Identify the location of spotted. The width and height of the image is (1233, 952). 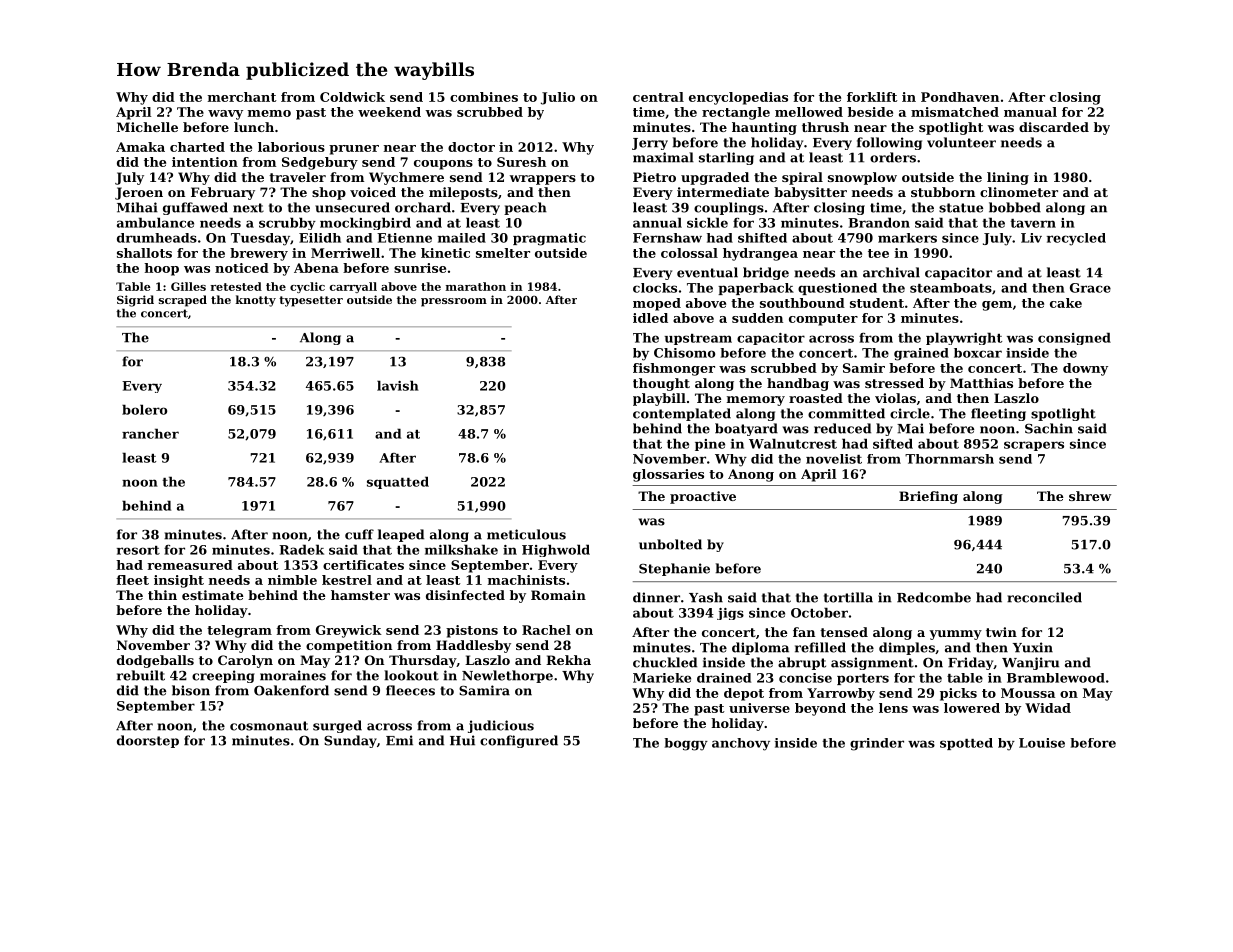
(966, 744).
